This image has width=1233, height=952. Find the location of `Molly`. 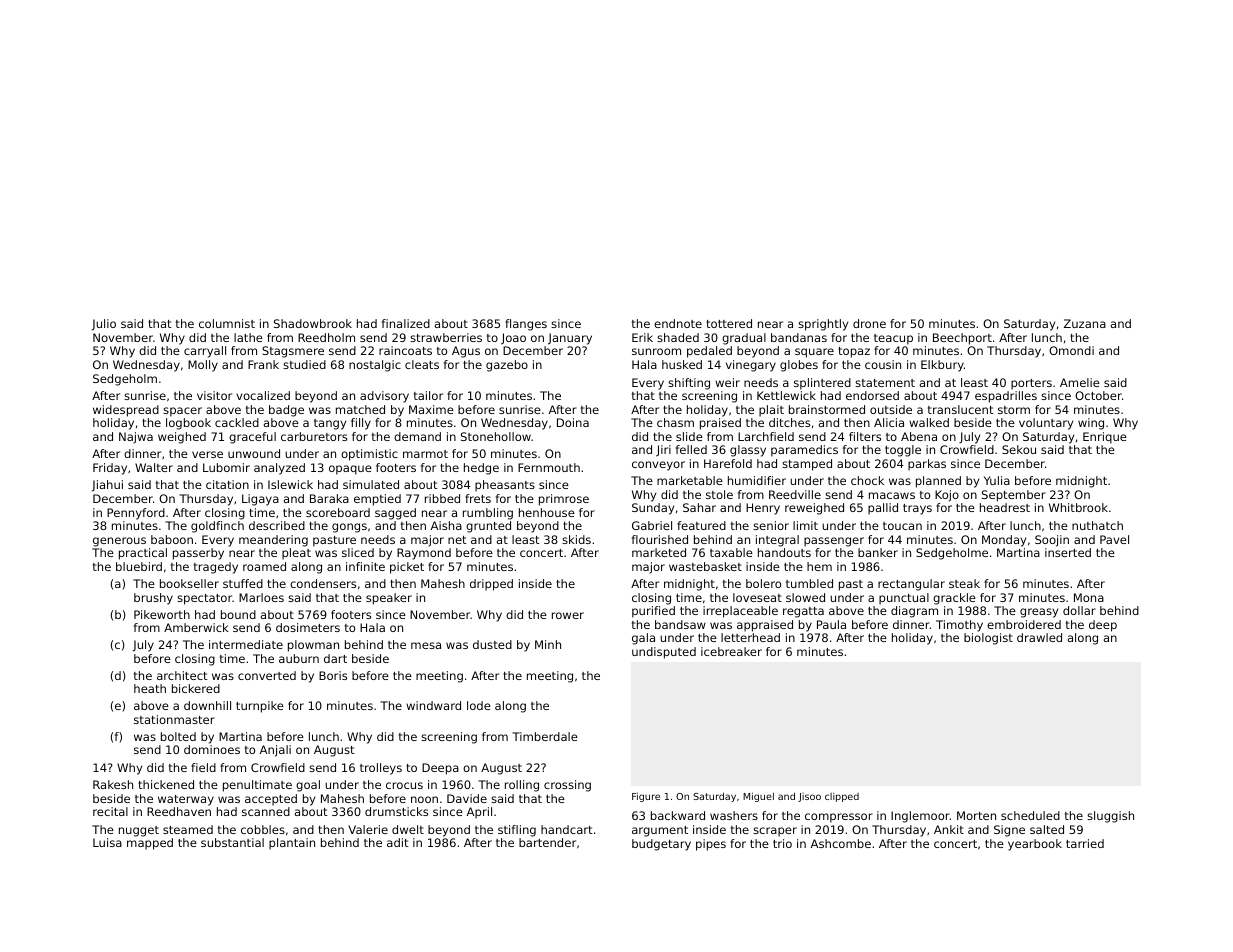

Molly is located at coordinates (203, 366).
